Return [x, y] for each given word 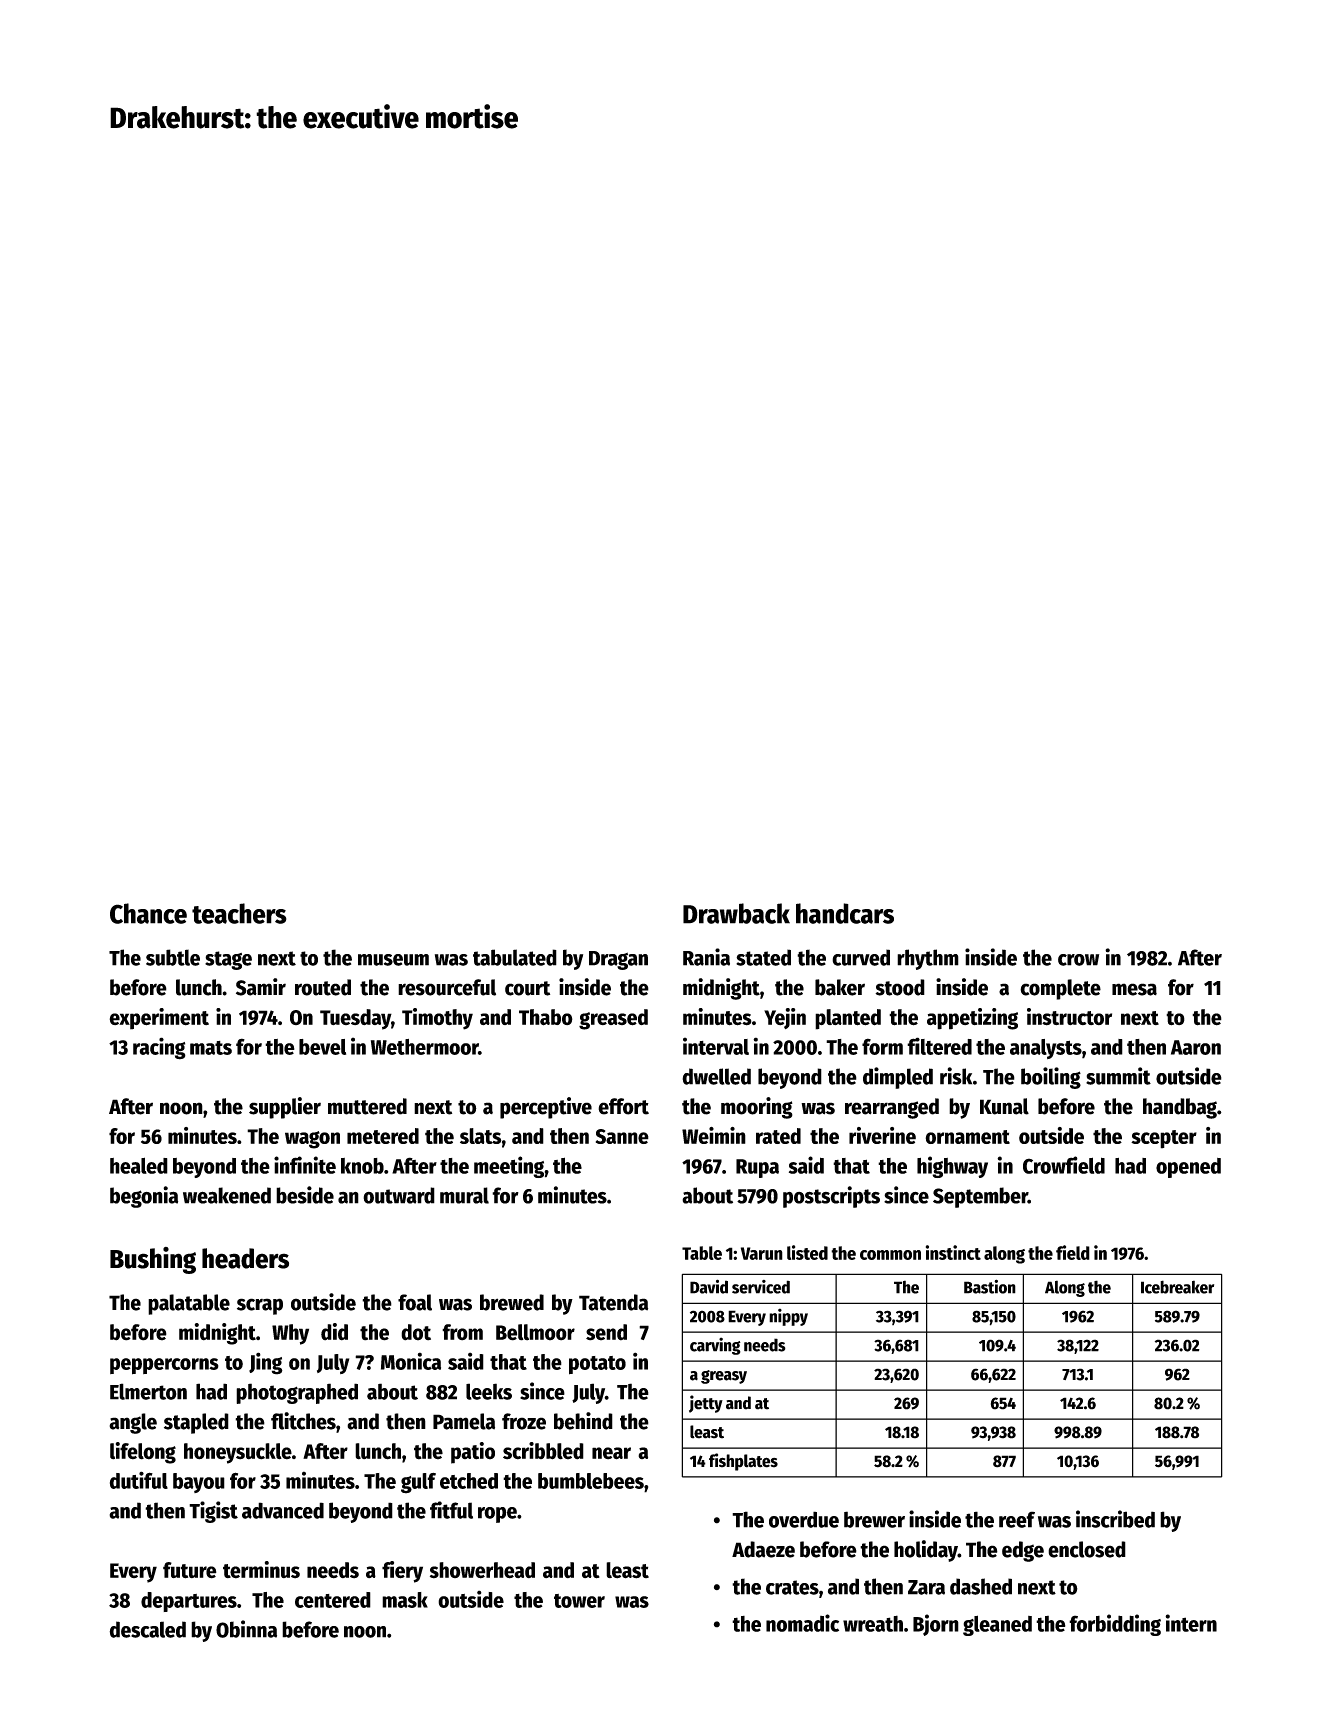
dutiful [139, 1480]
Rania [706, 957]
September [980, 1197]
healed [139, 1165]
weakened [227, 1195]
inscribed [1115, 1519]
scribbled [543, 1451]
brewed [512, 1302]
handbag [1180, 1108]
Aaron [1196, 1047]
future [190, 1570]
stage [228, 960]
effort [623, 1106]
